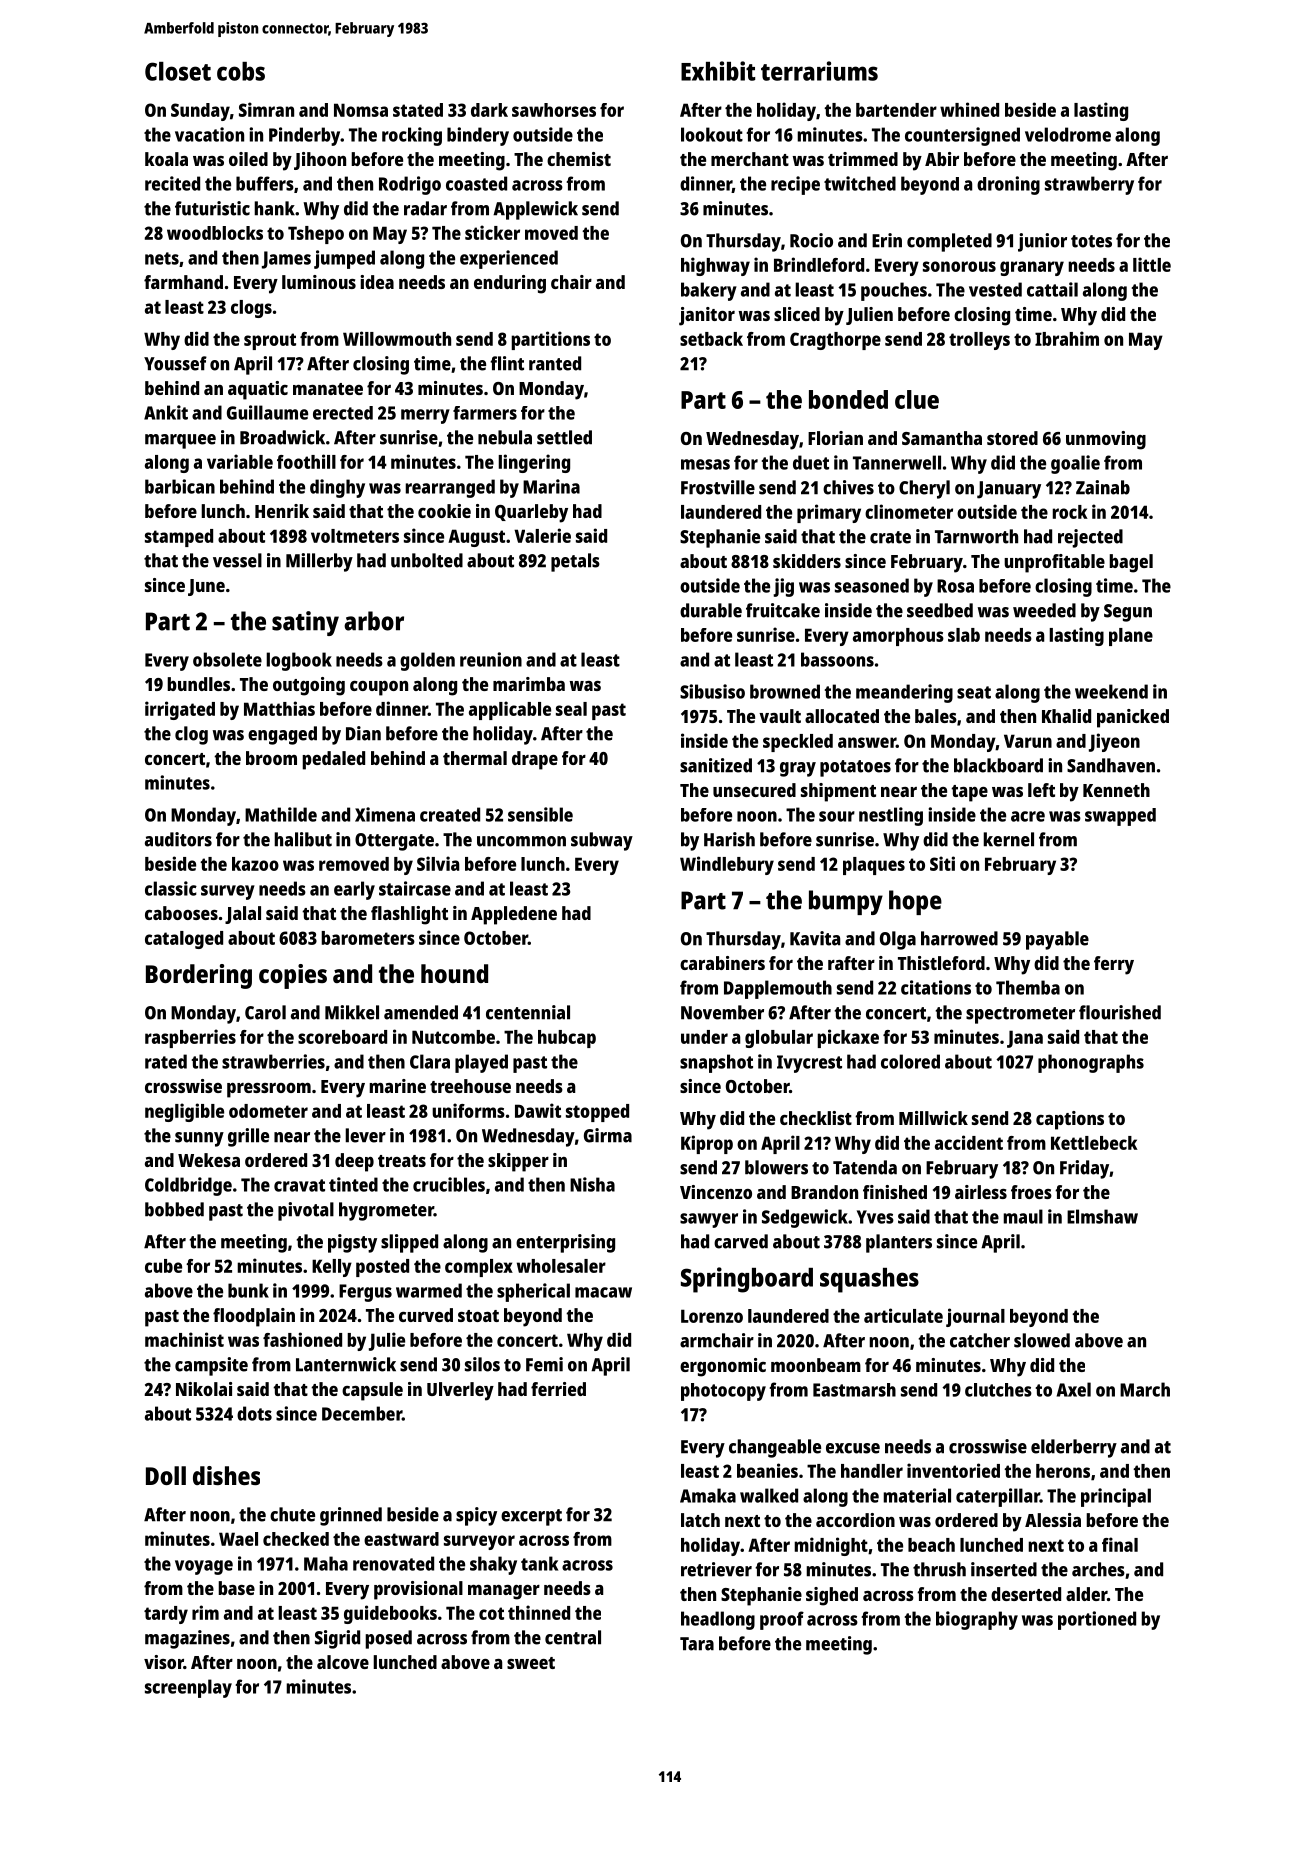 The image size is (1316, 1861). I want to click on stored, so click(1012, 438).
